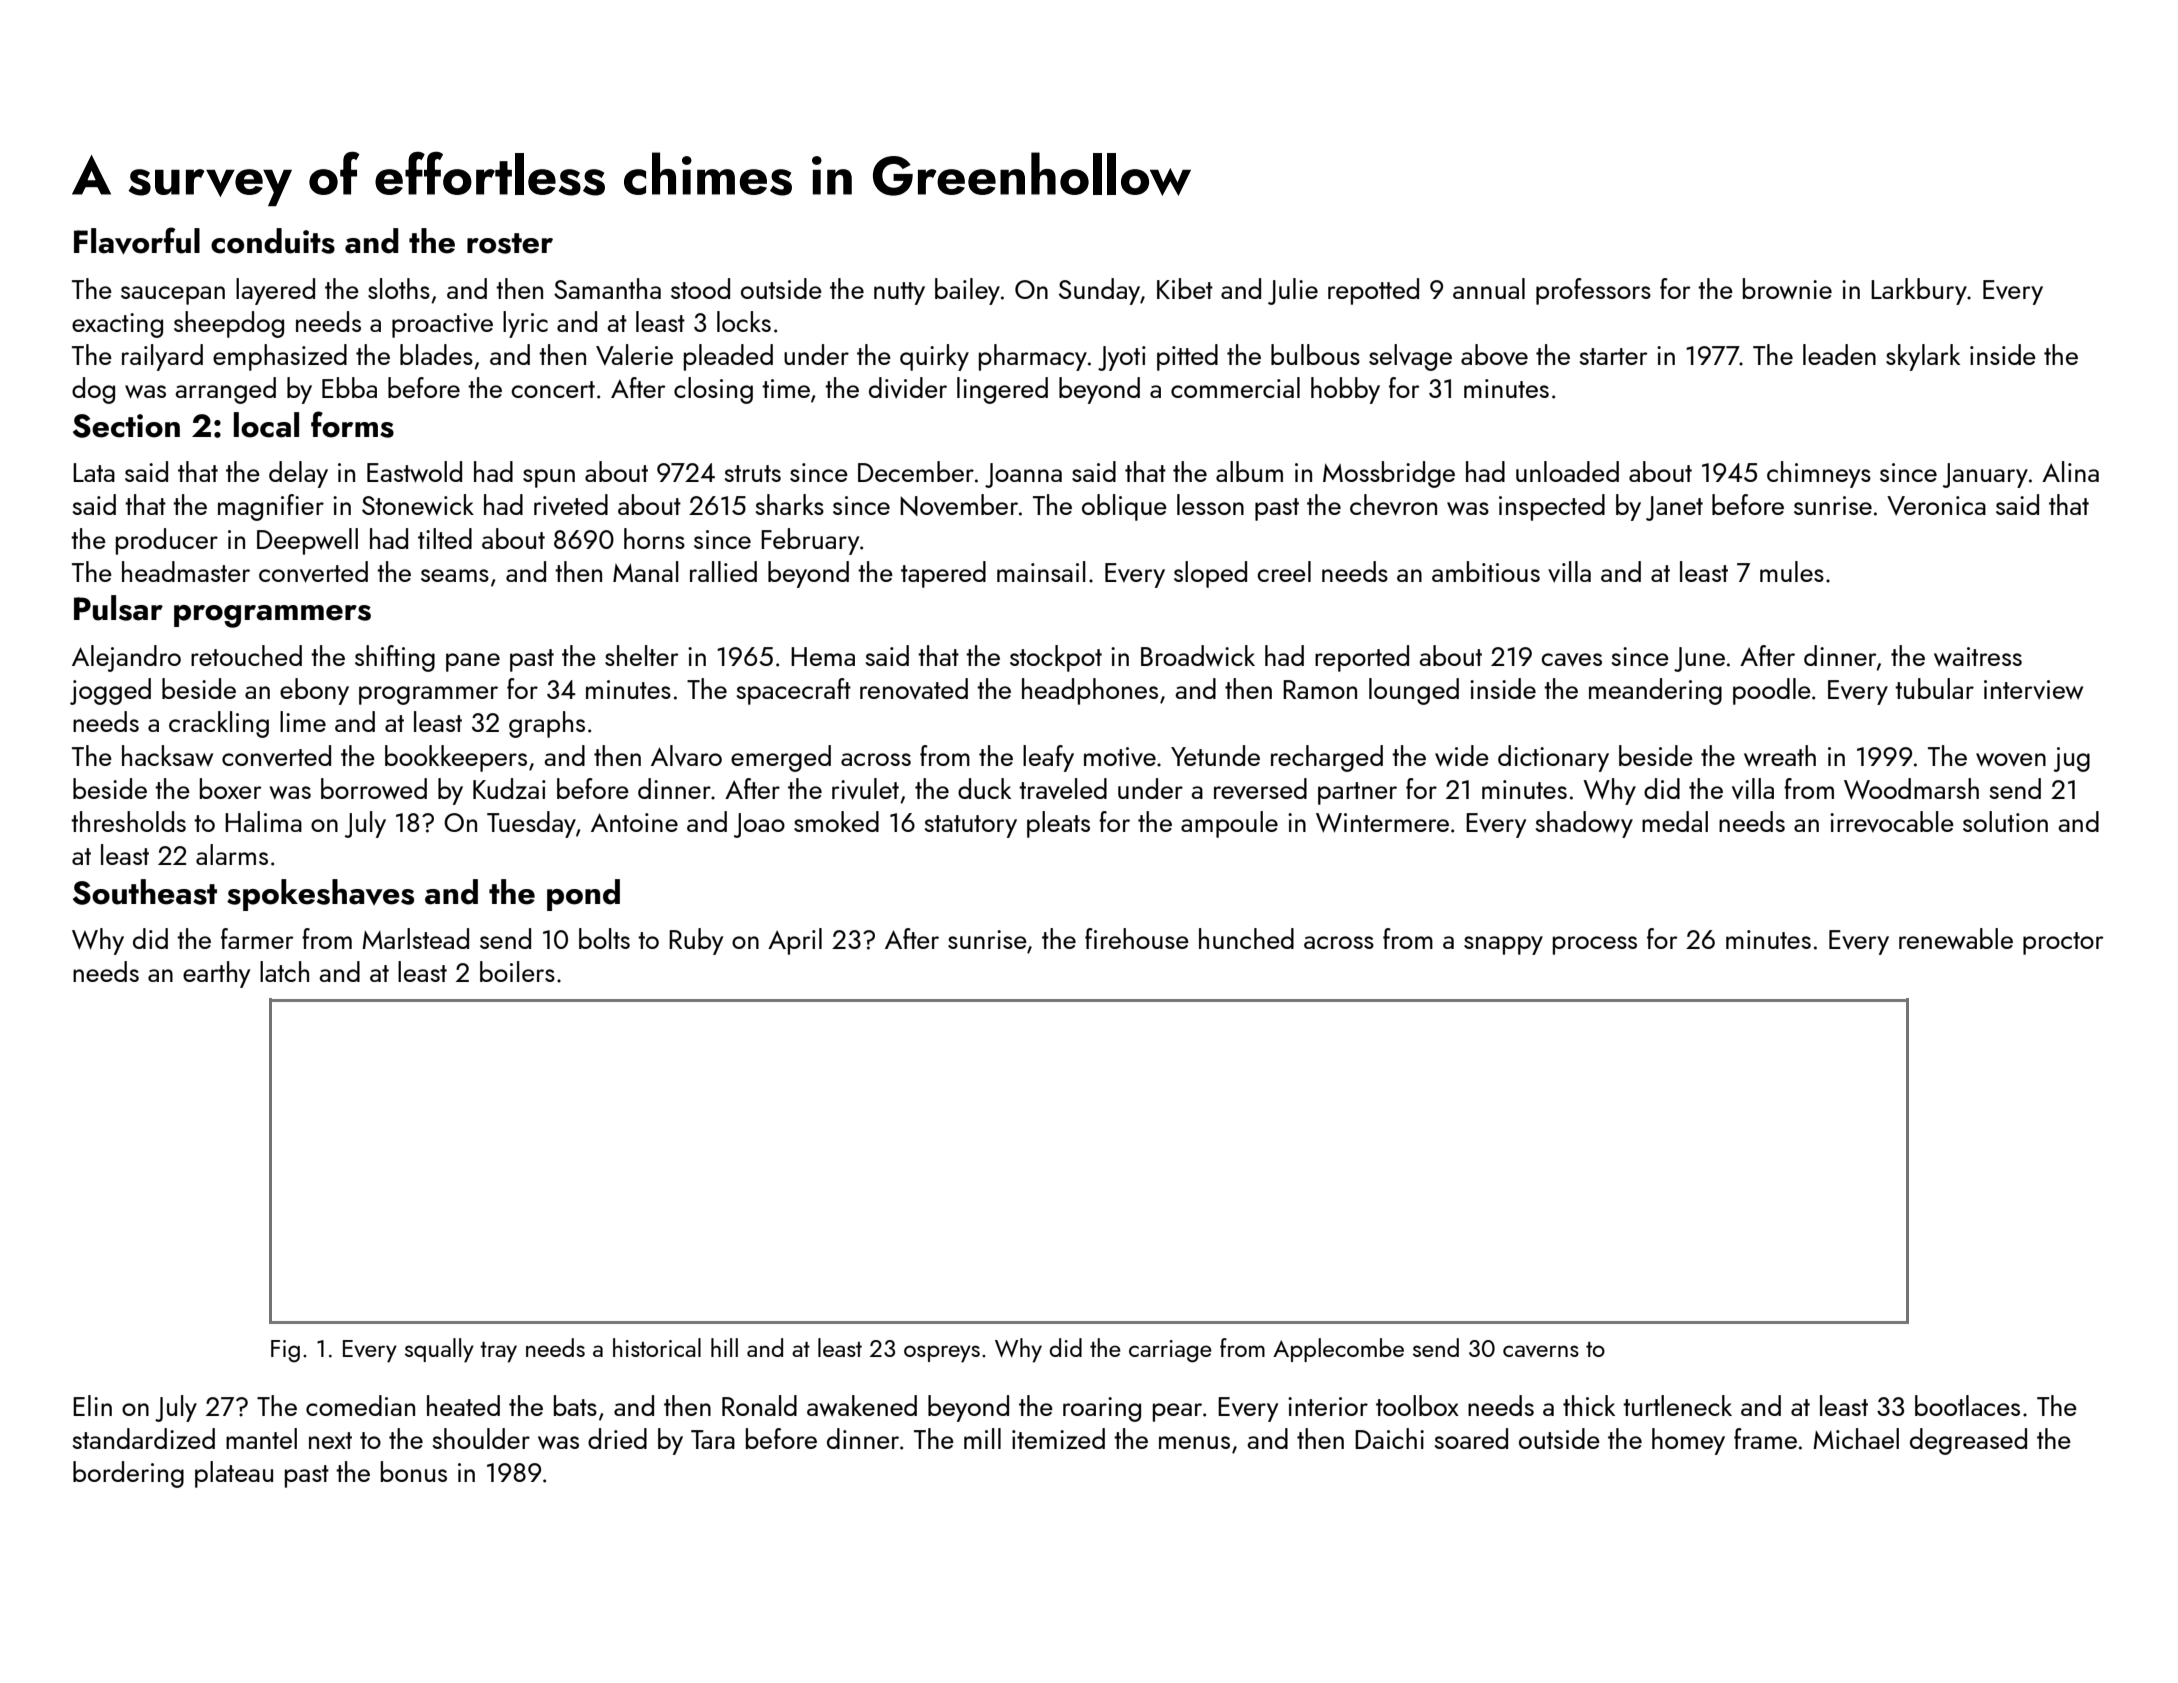 The width and height of the screenshot is (2178, 1683). I want to click on next, so click(330, 1440).
